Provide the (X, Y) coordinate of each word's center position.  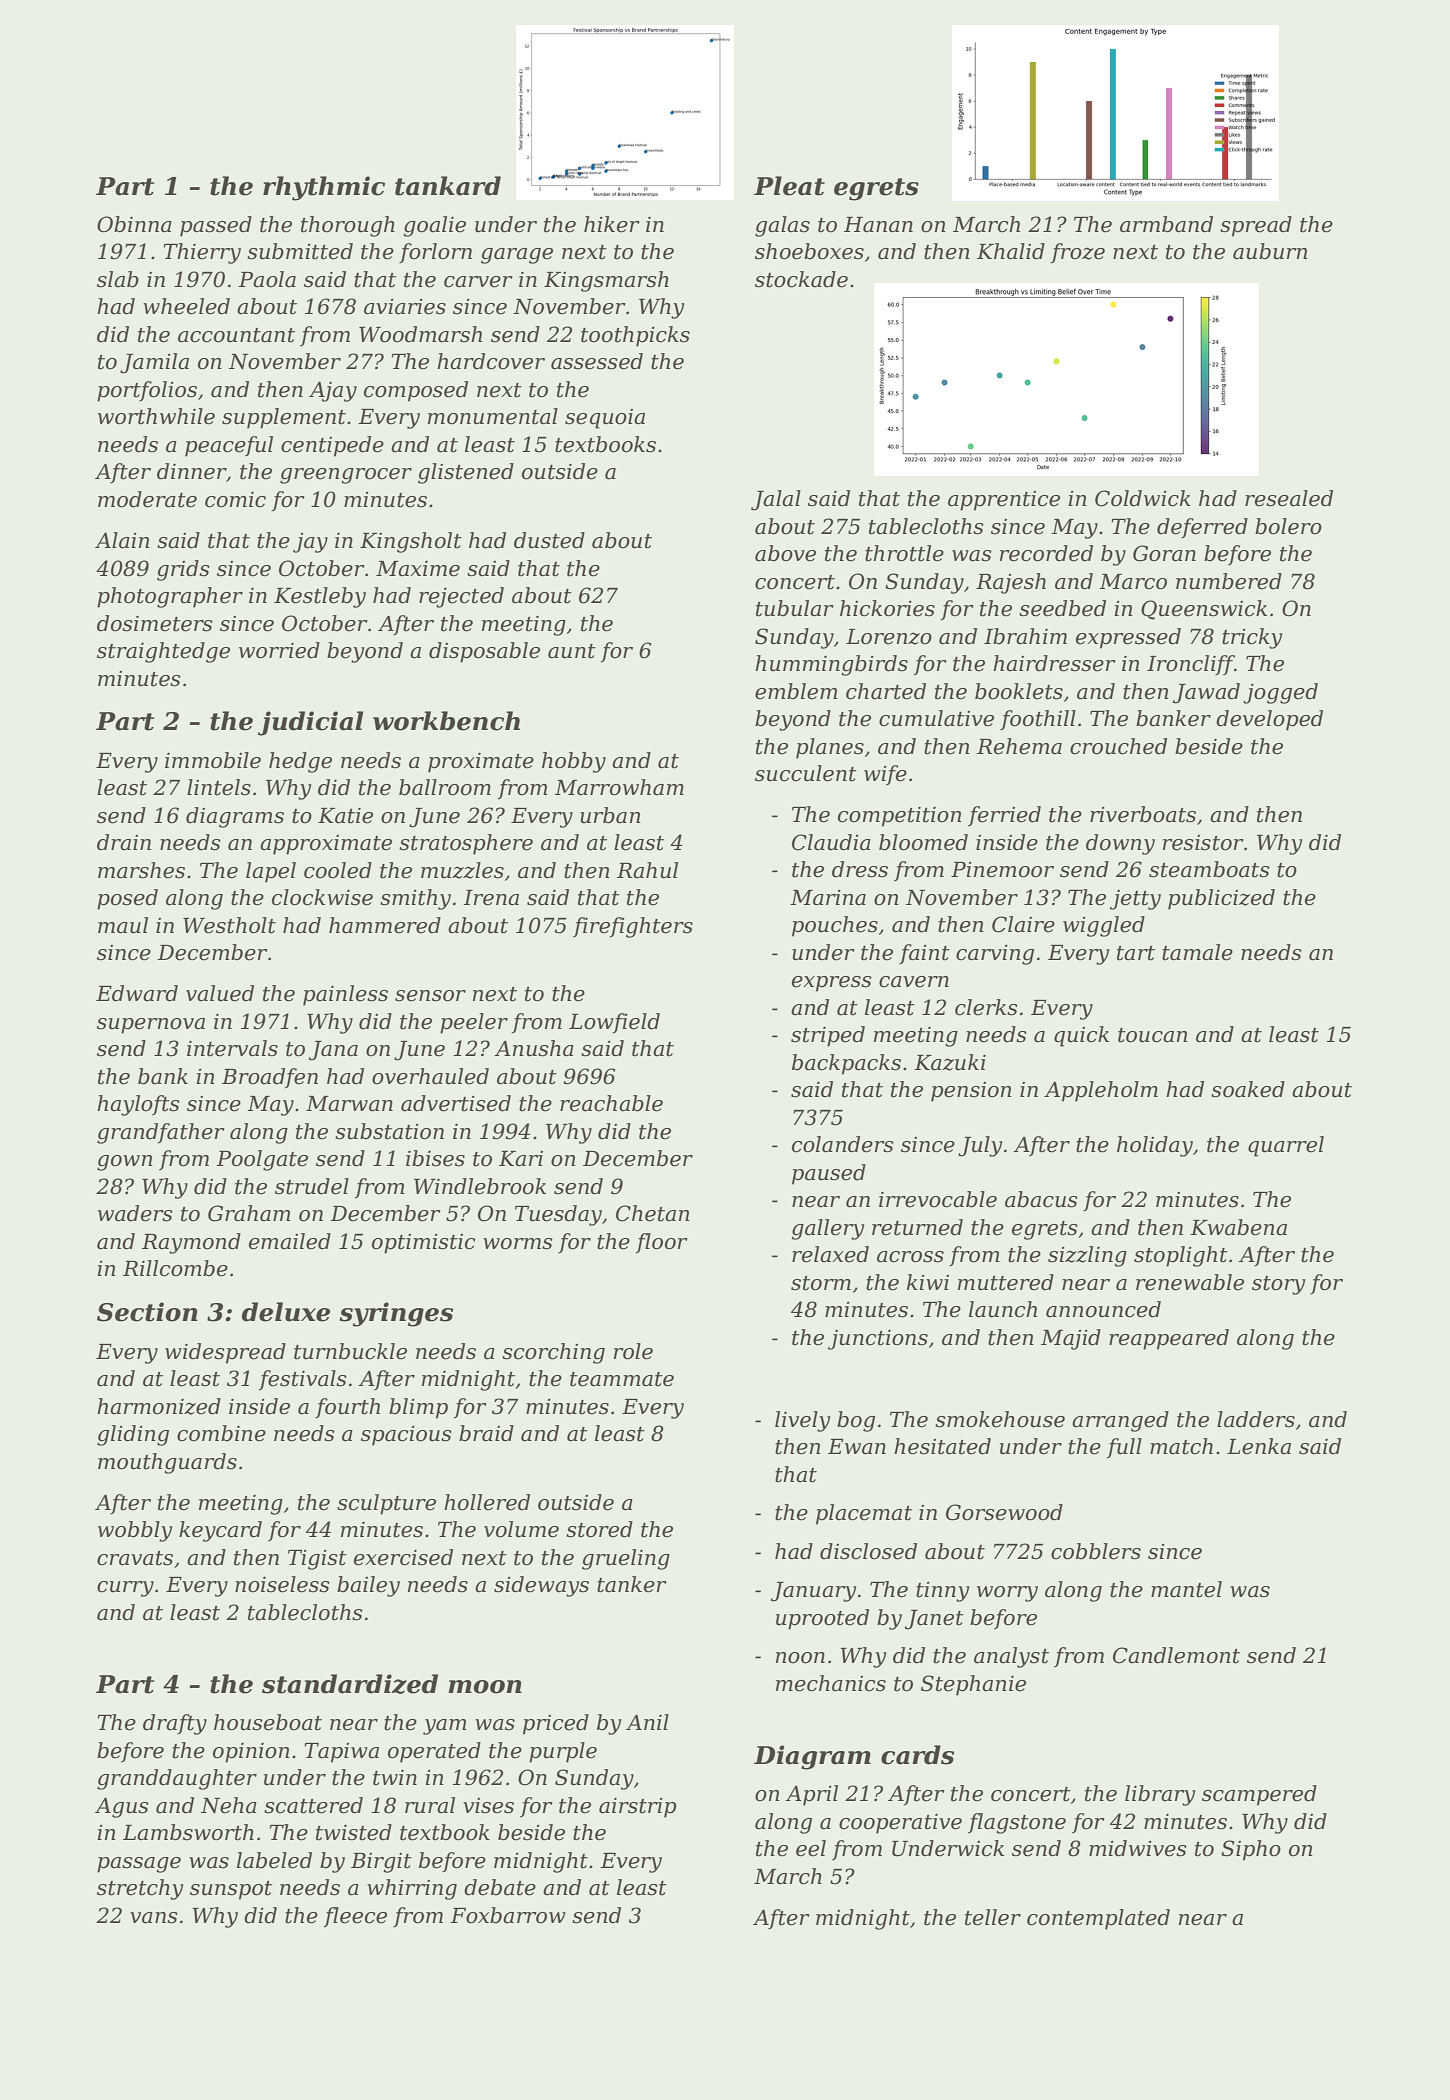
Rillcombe (175, 1268)
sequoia (605, 419)
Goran (1164, 553)
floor (662, 1243)
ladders (1256, 1419)
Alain (122, 540)
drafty (175, 1724)
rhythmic (324, 188)
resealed (1289, 498)
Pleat (789, 186)
